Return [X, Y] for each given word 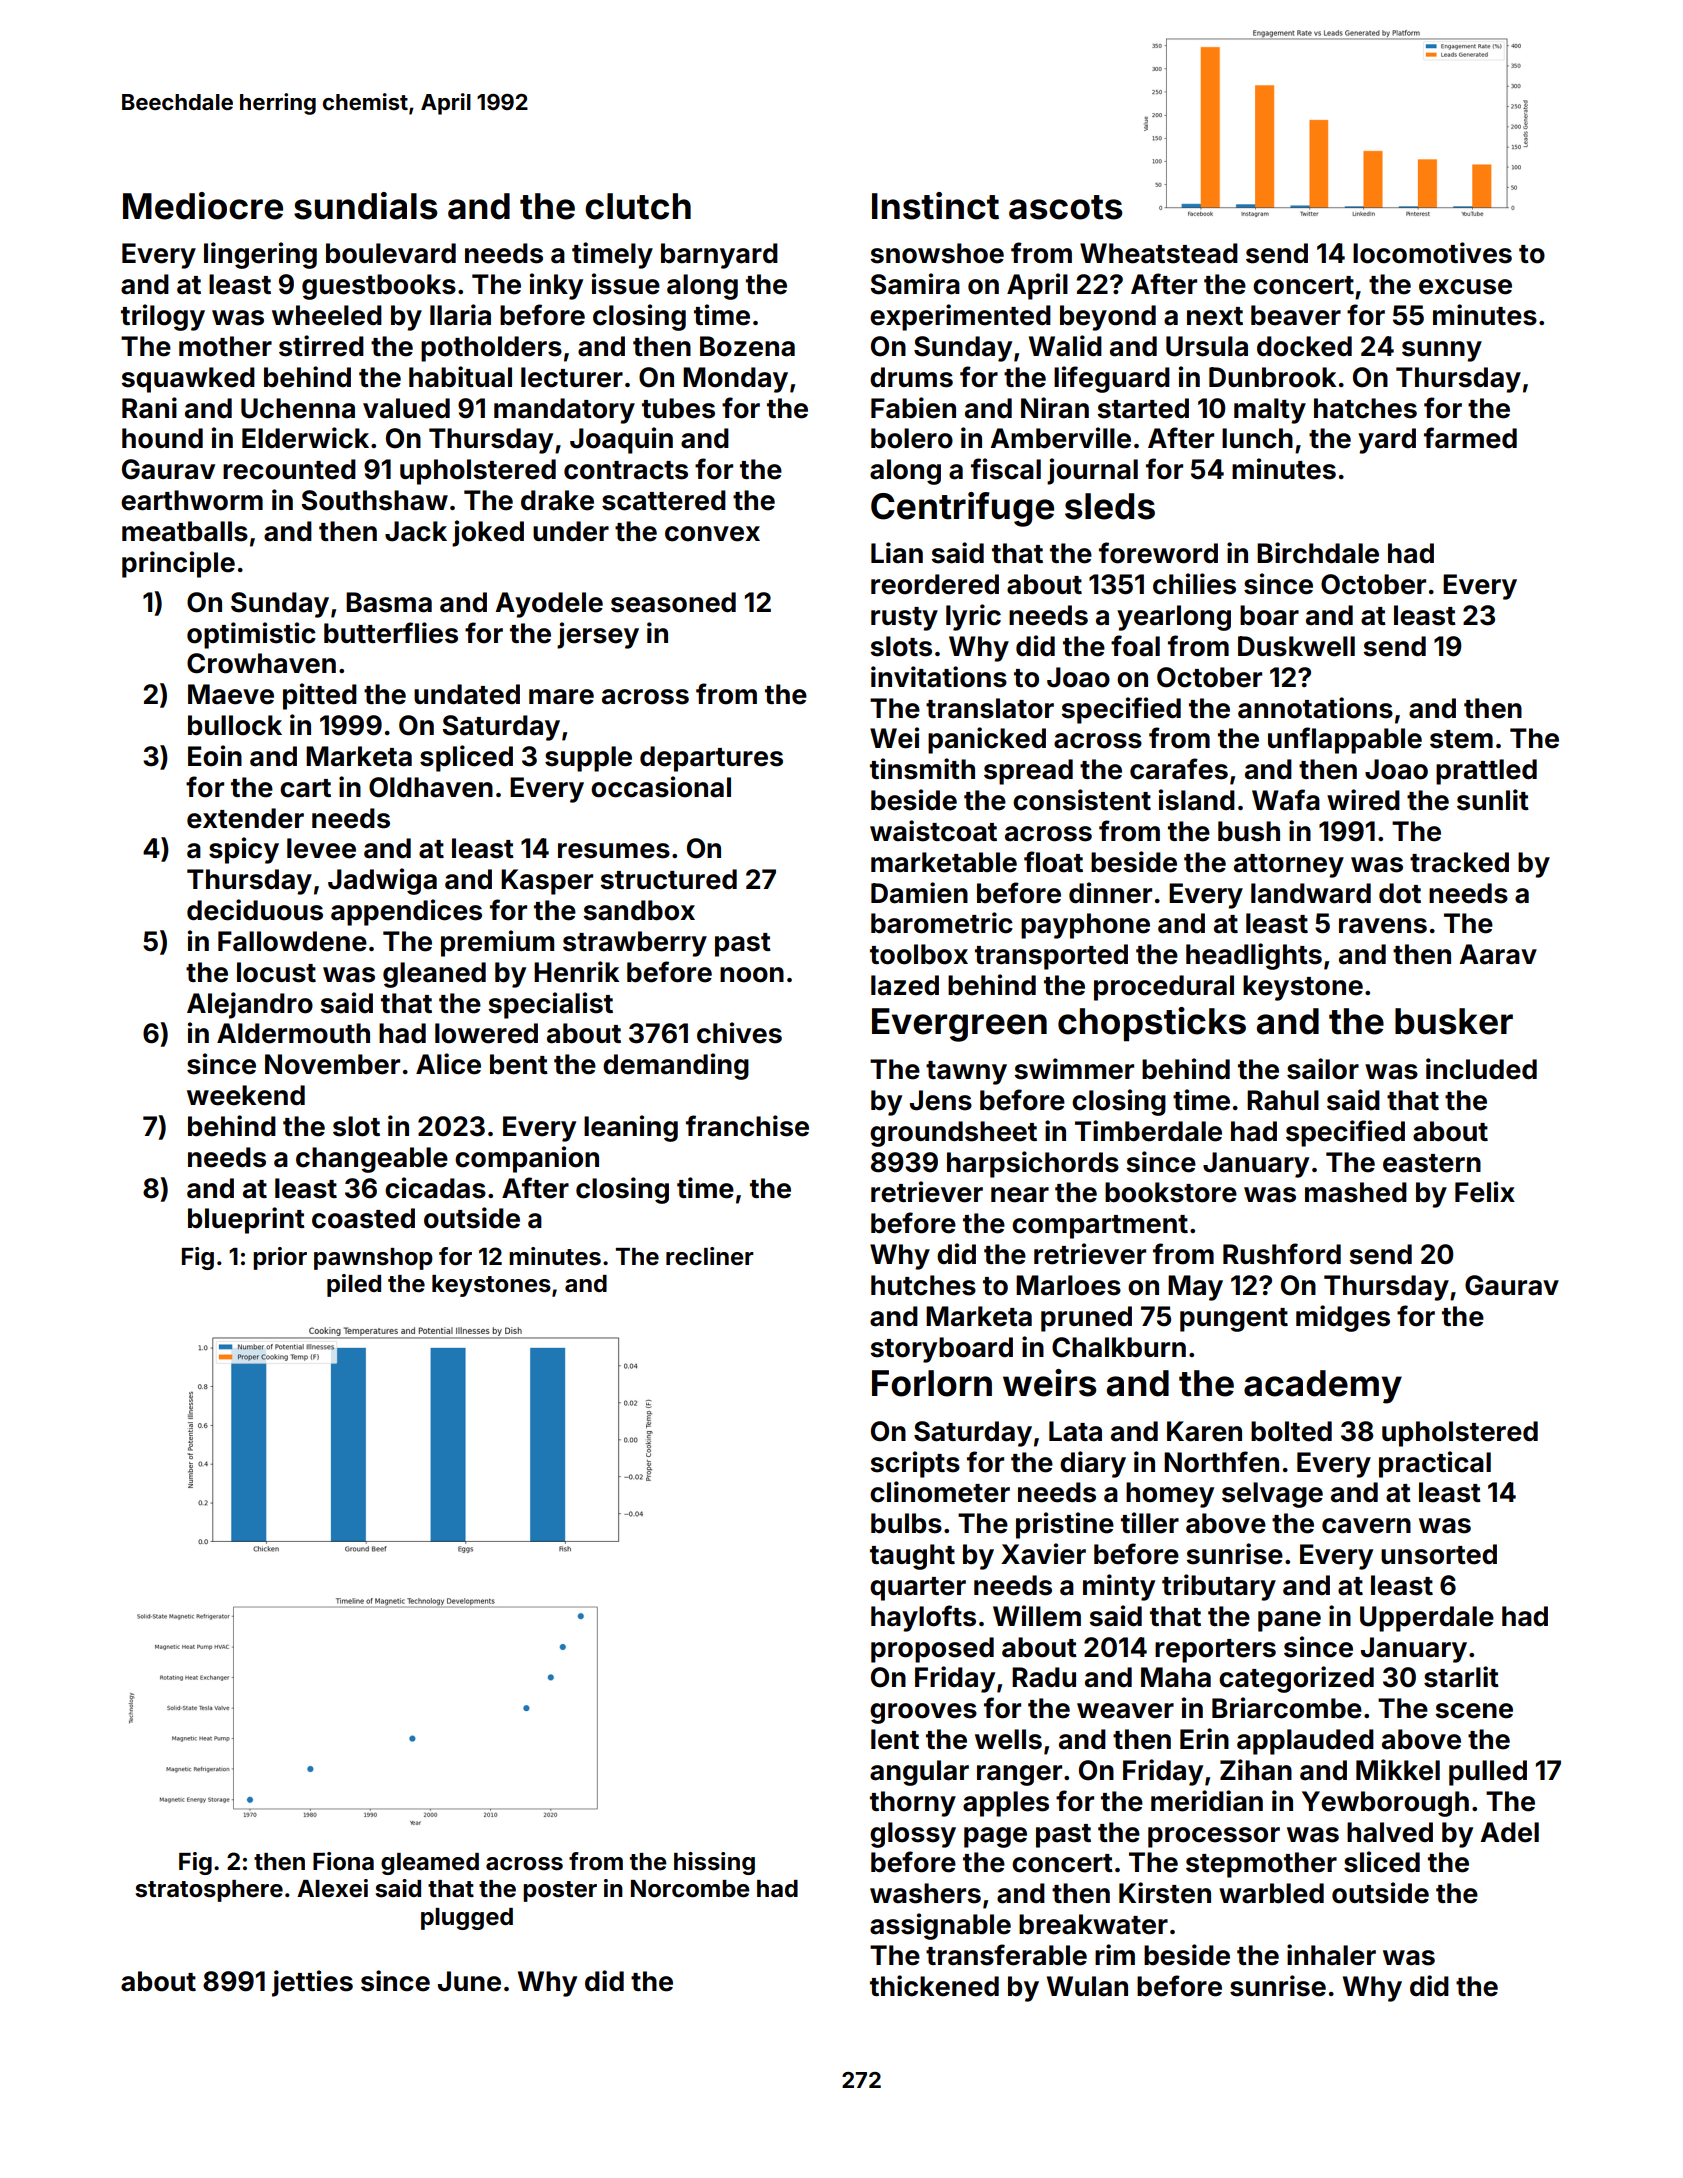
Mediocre [203, 206]
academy [1323, 1387]
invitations [939, 677]
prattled [1486, 772]
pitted [320, 696]
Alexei [332, 1888]
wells [1008, 1739]
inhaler [1331, 1955]
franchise [747, 1126]
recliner [710, 1256]
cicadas [435, 1188]
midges [1343, 1318]
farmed [1470, 438]
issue [626, 284]
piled [354, 1285]
